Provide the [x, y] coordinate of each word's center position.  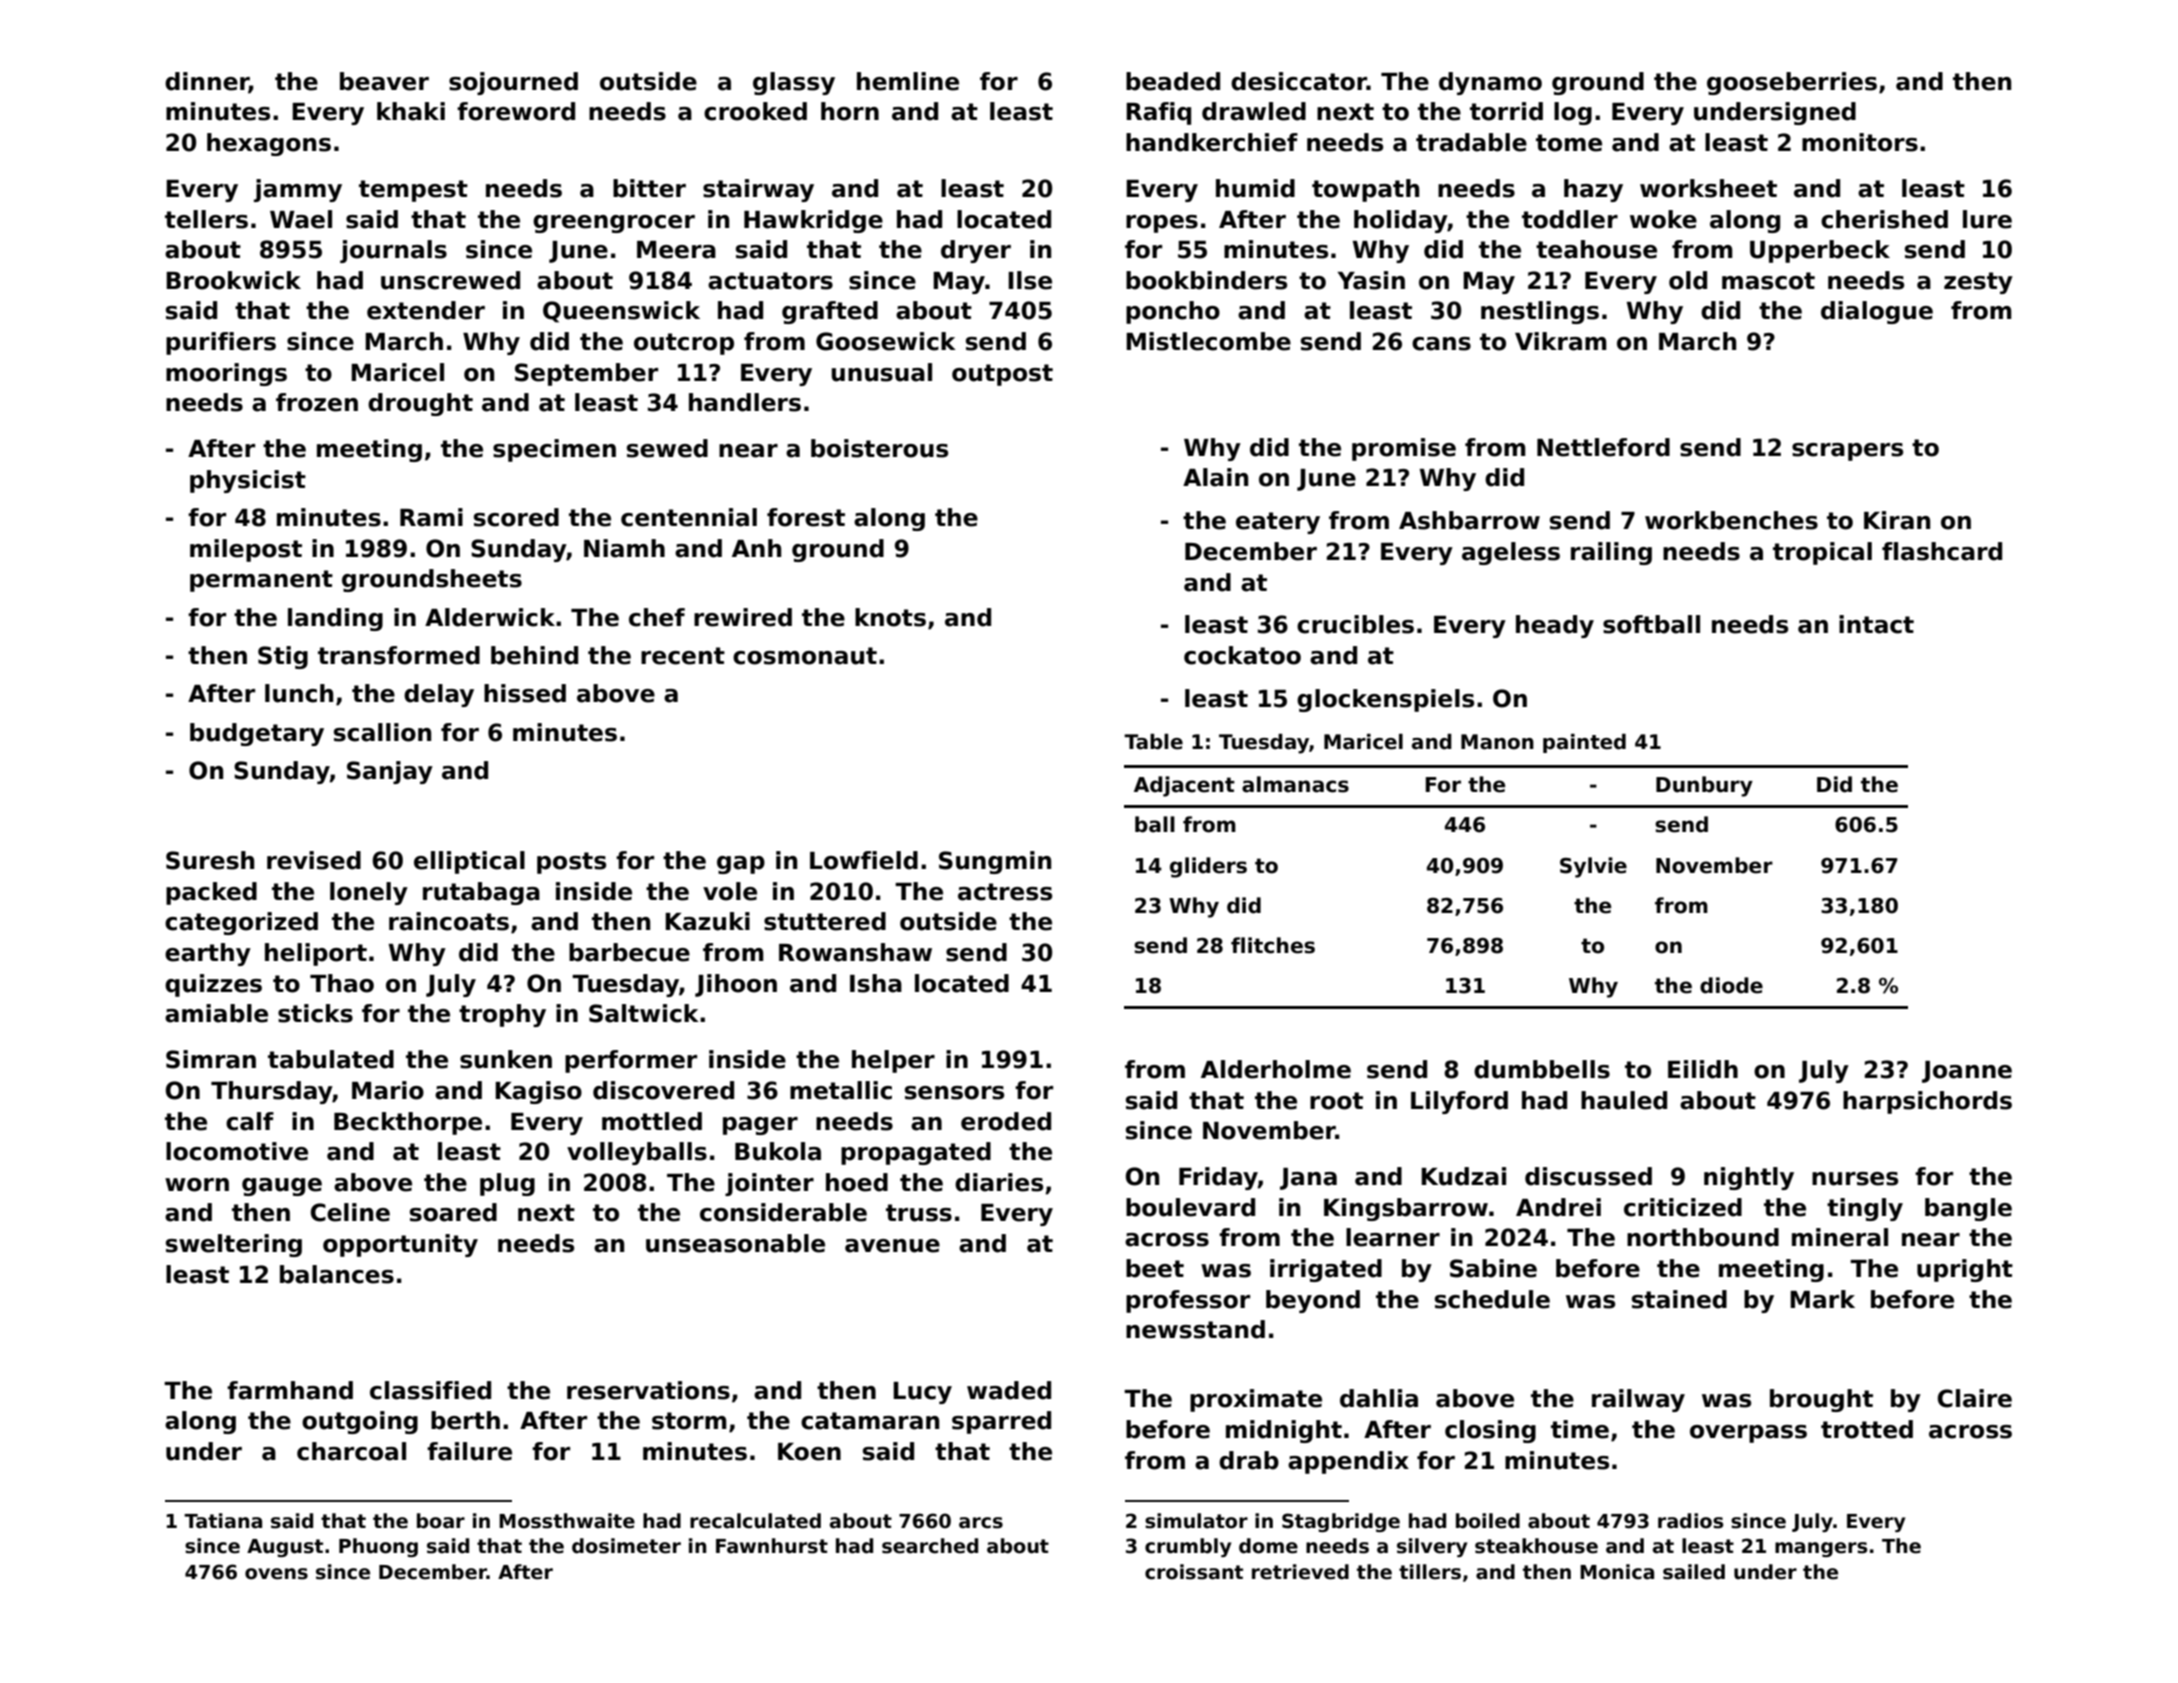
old [1688, 280]
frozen [317, 402]
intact [1876, 624]
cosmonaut [805, 656]
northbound [1703, 1237]
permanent [261, 581]
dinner [207, 82]
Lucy [922, 1393]
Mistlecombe [1208, 341]
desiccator [1299, 81]
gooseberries [1792, 83]
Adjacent [1184, 786]
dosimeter [626, 1546]
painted [1584, 743]
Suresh [210, 860]
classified [430, 1390]
